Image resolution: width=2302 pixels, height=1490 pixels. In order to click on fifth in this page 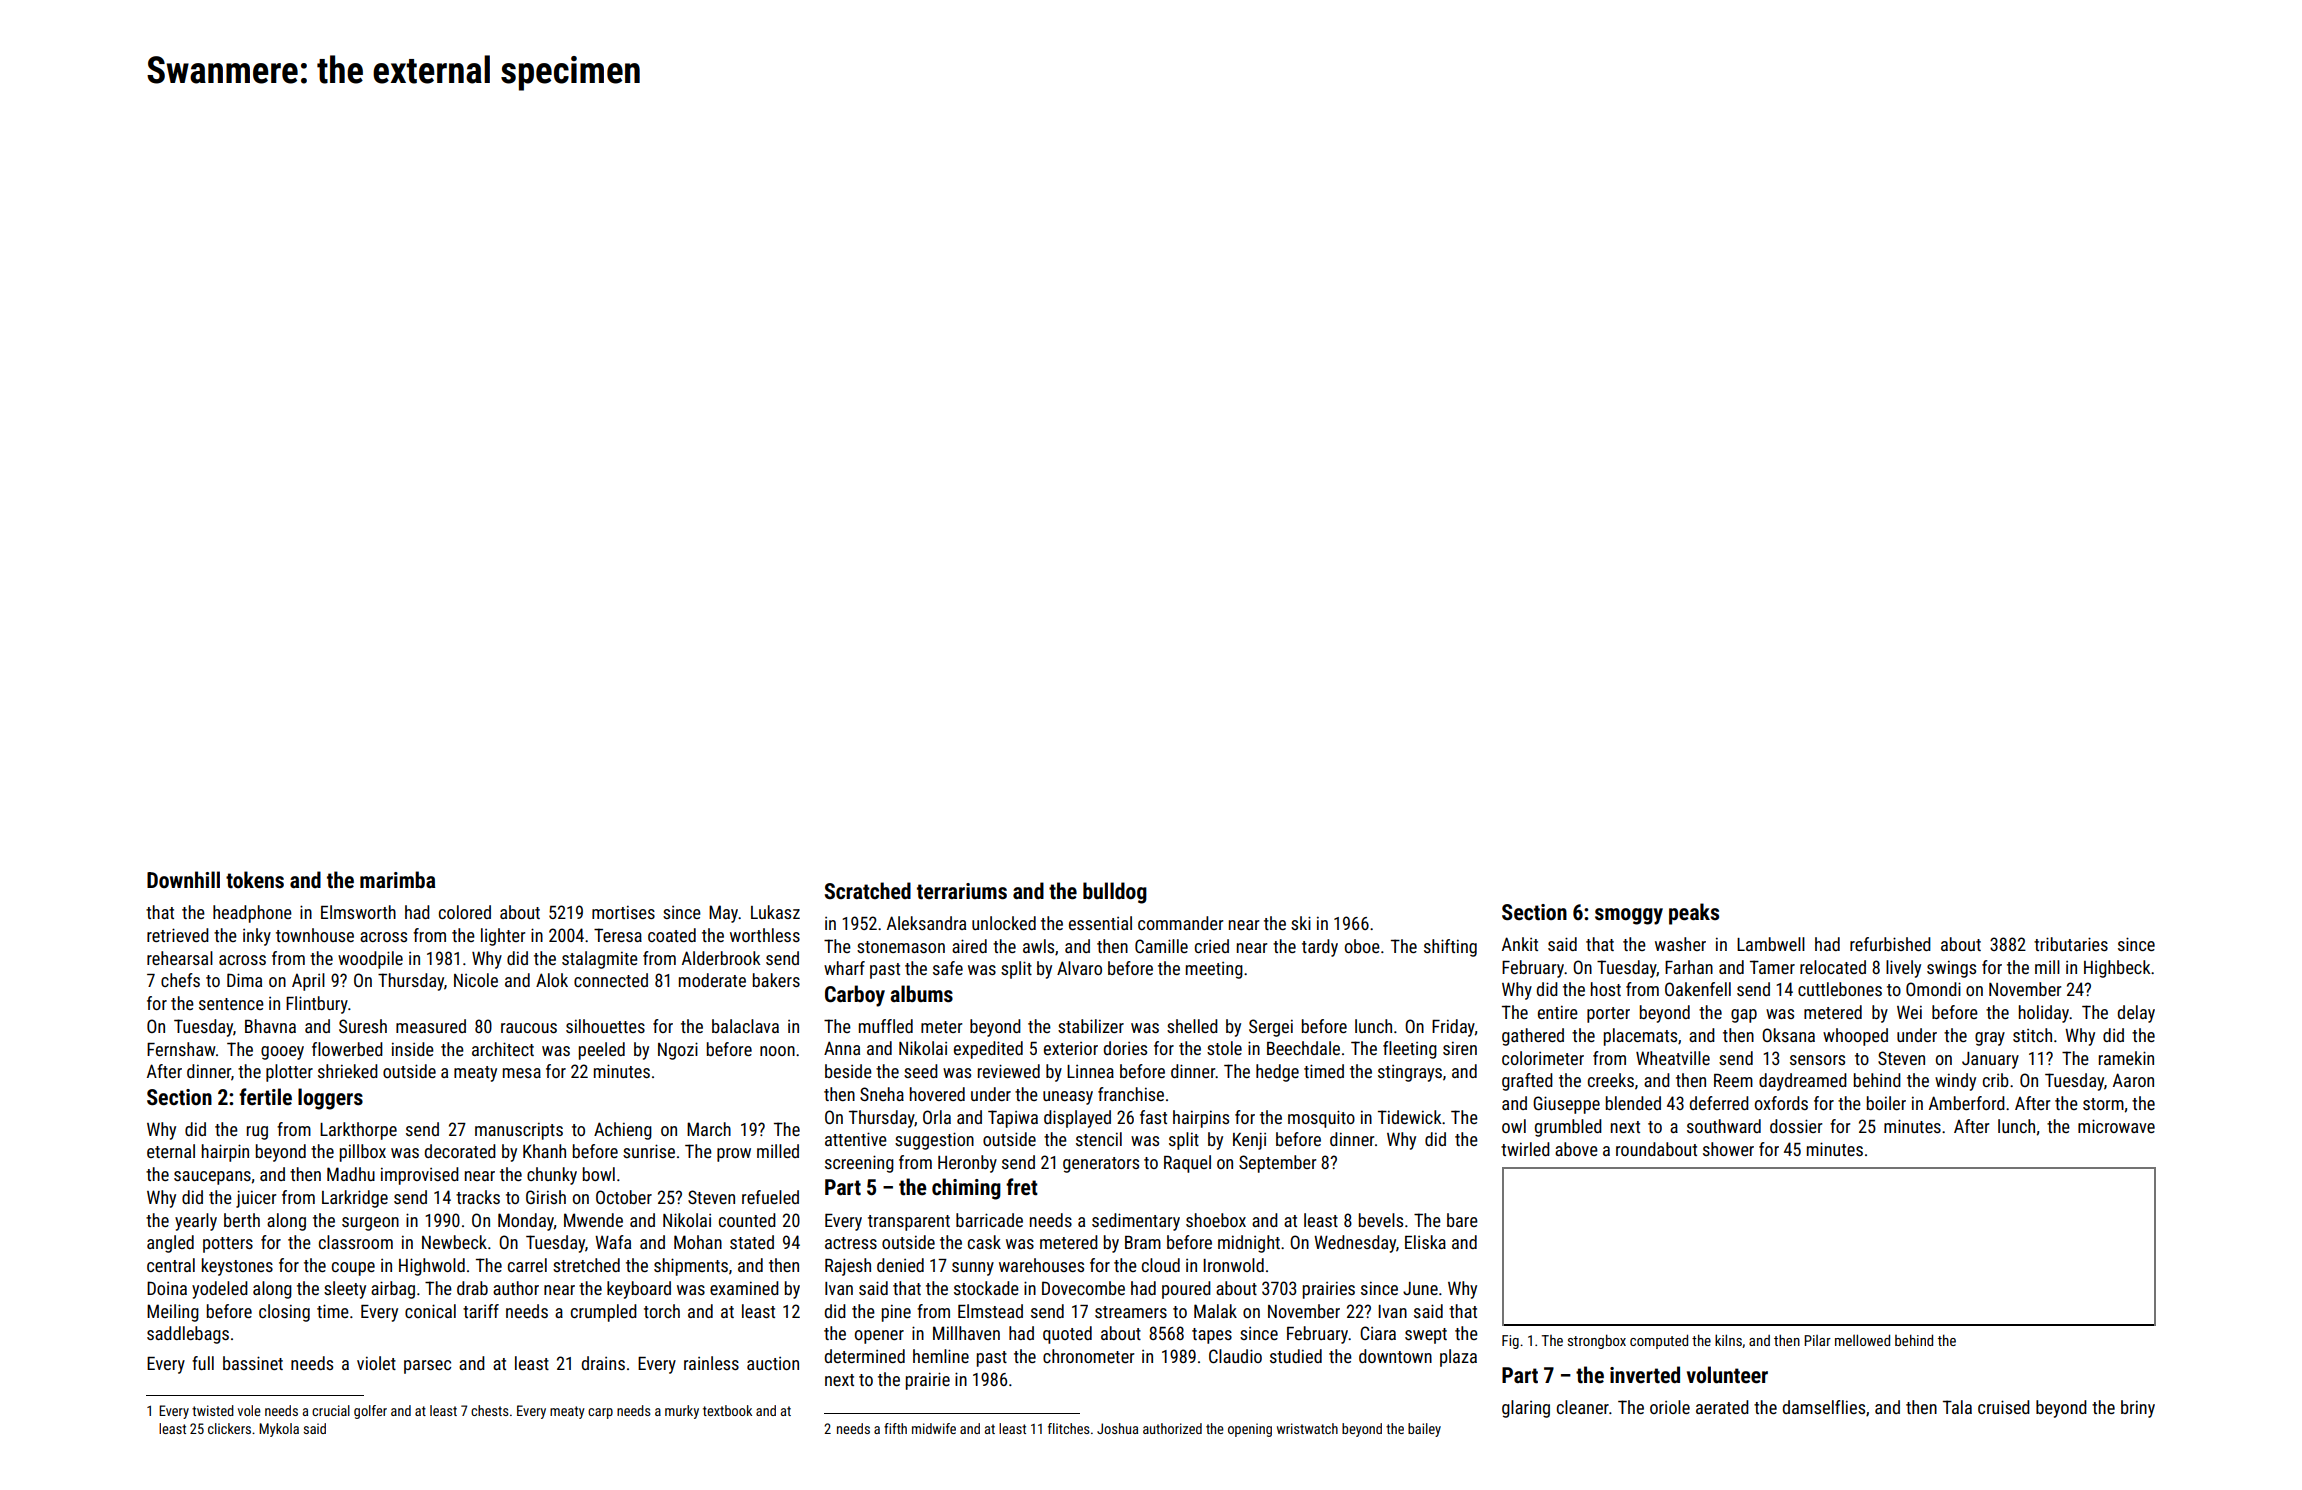, I will do `click(895, 1428)`.
